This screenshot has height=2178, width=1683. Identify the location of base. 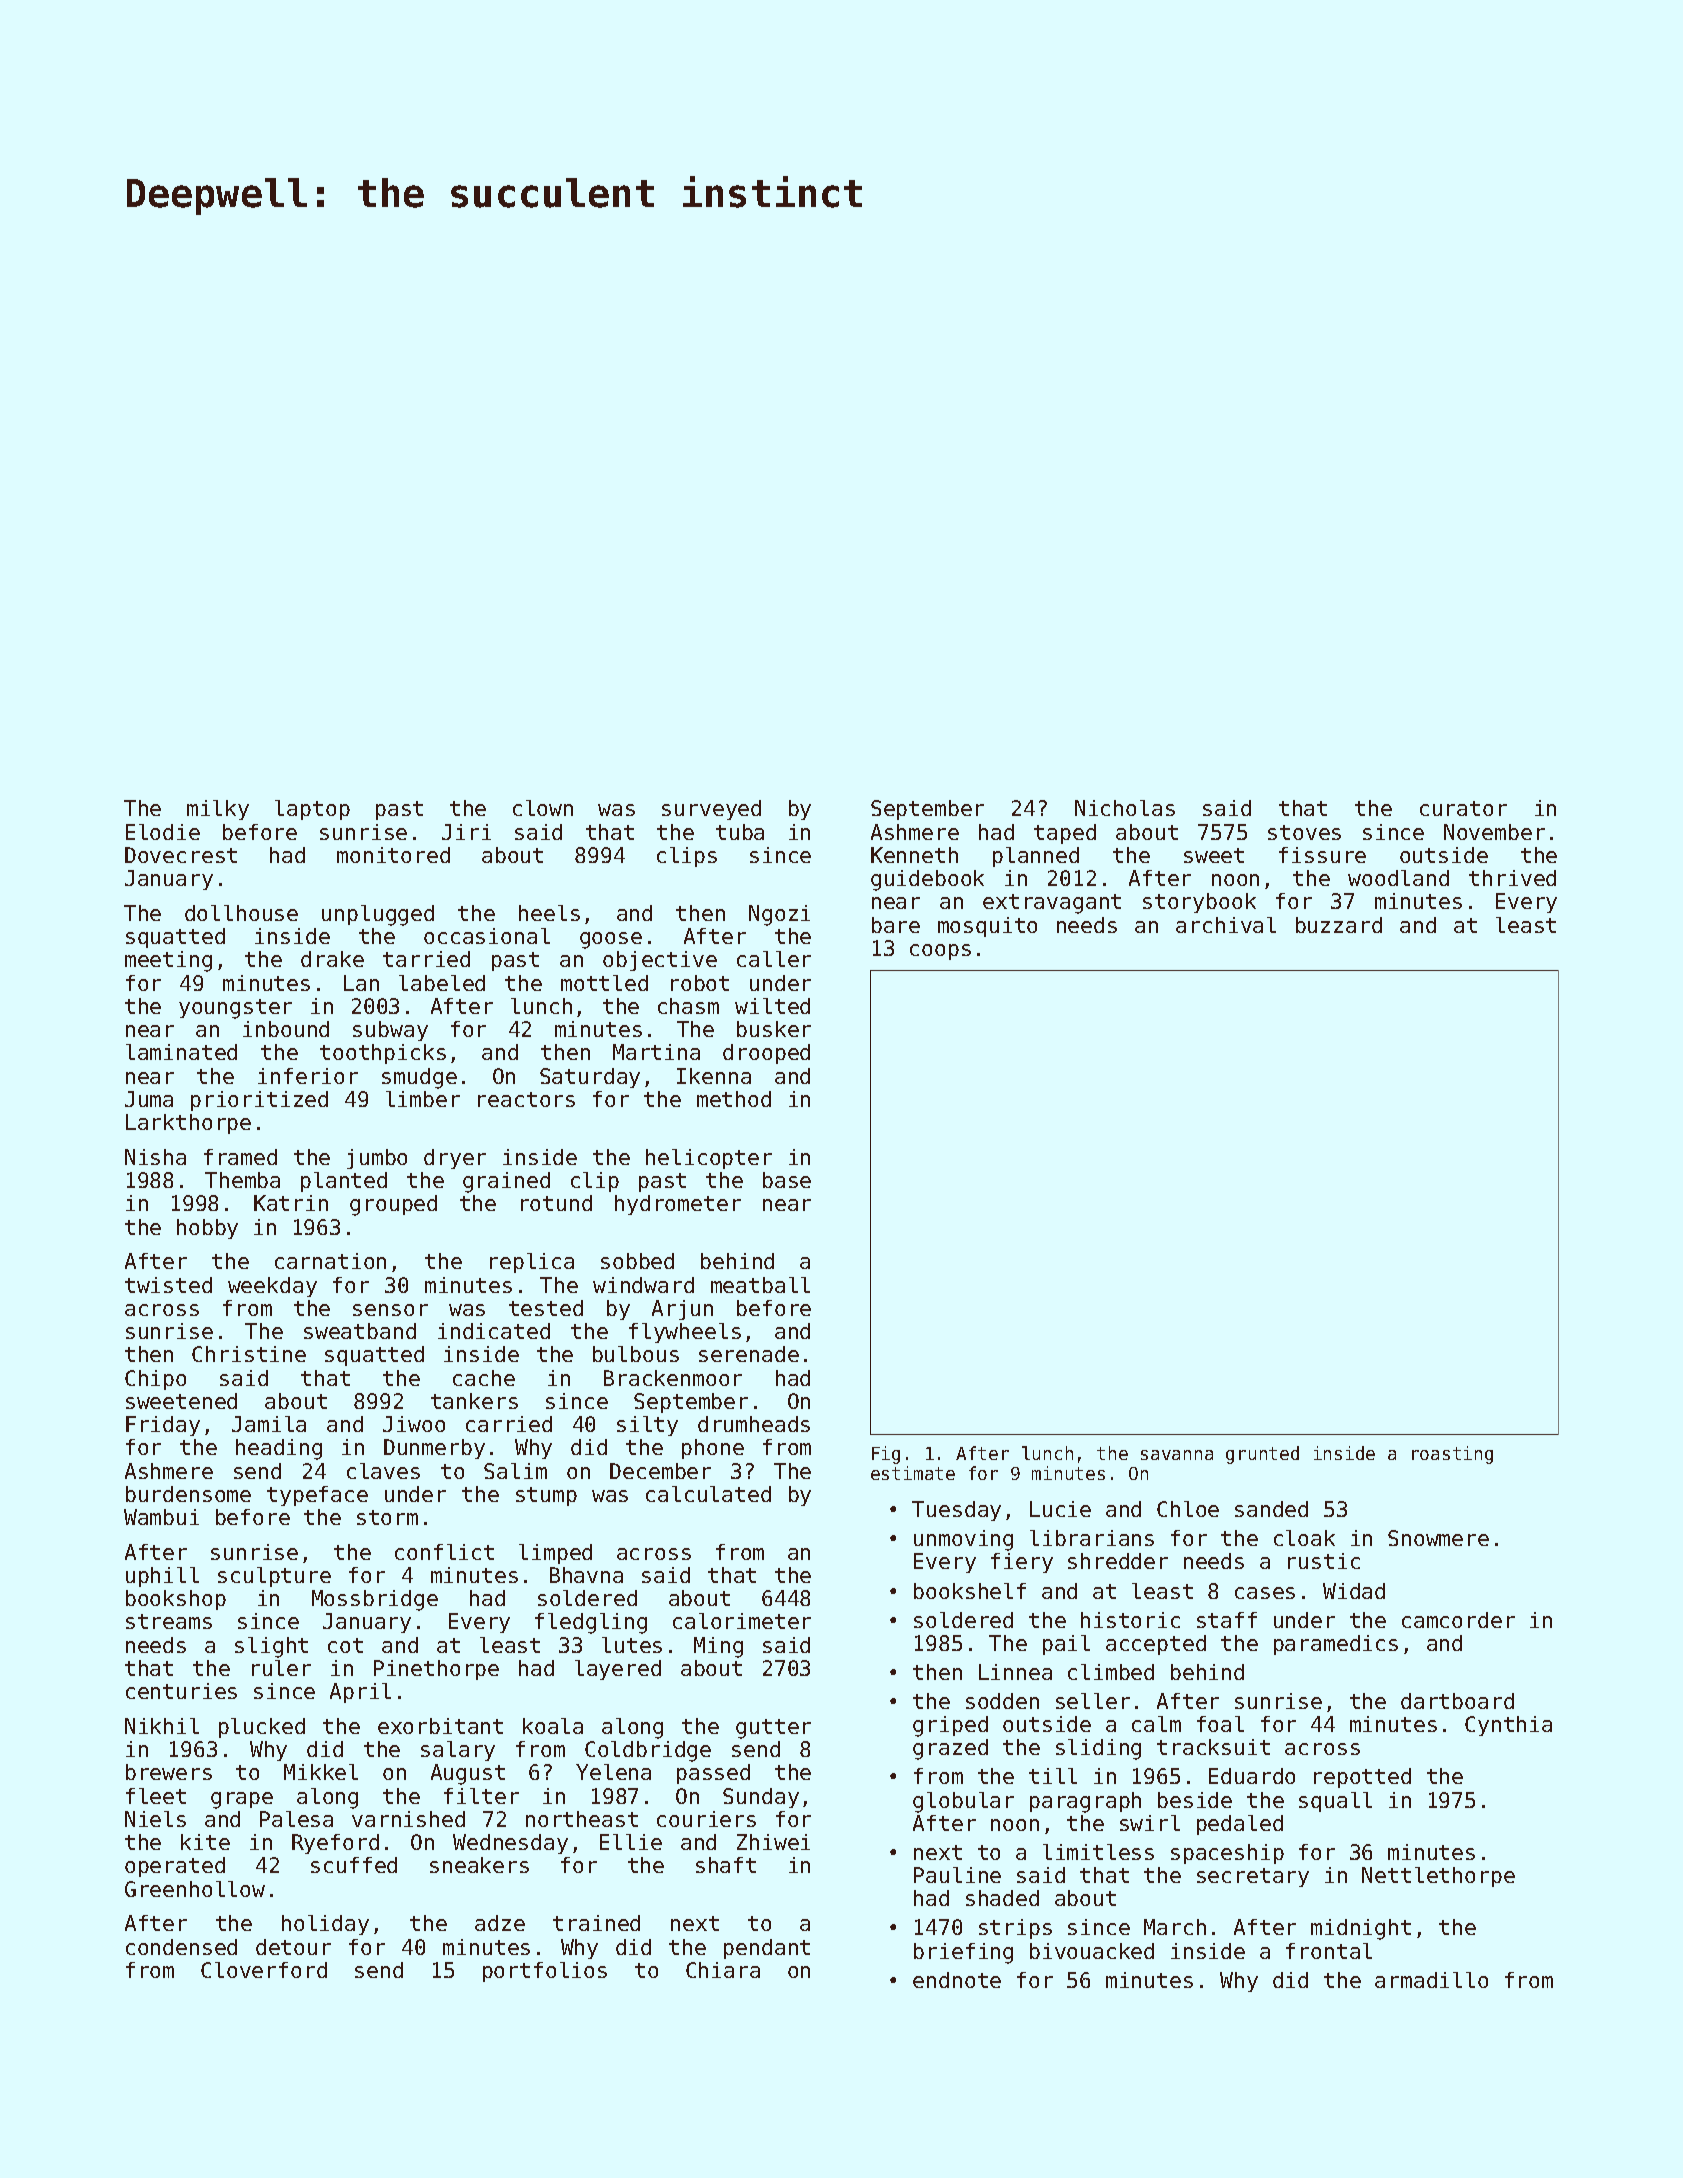
(787, 1180).
